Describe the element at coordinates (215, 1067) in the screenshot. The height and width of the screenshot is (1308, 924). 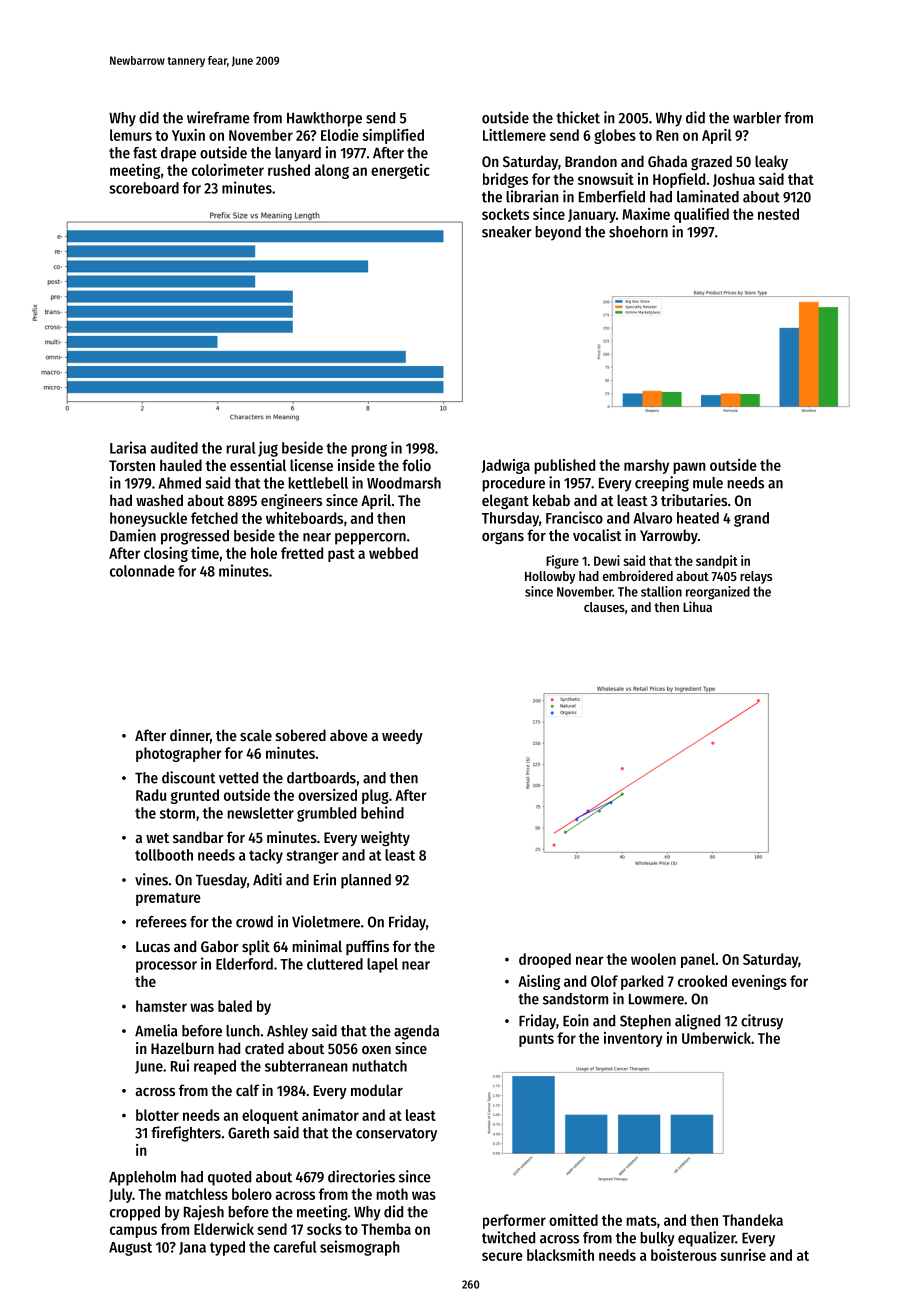
I see `reaped` at that location.
